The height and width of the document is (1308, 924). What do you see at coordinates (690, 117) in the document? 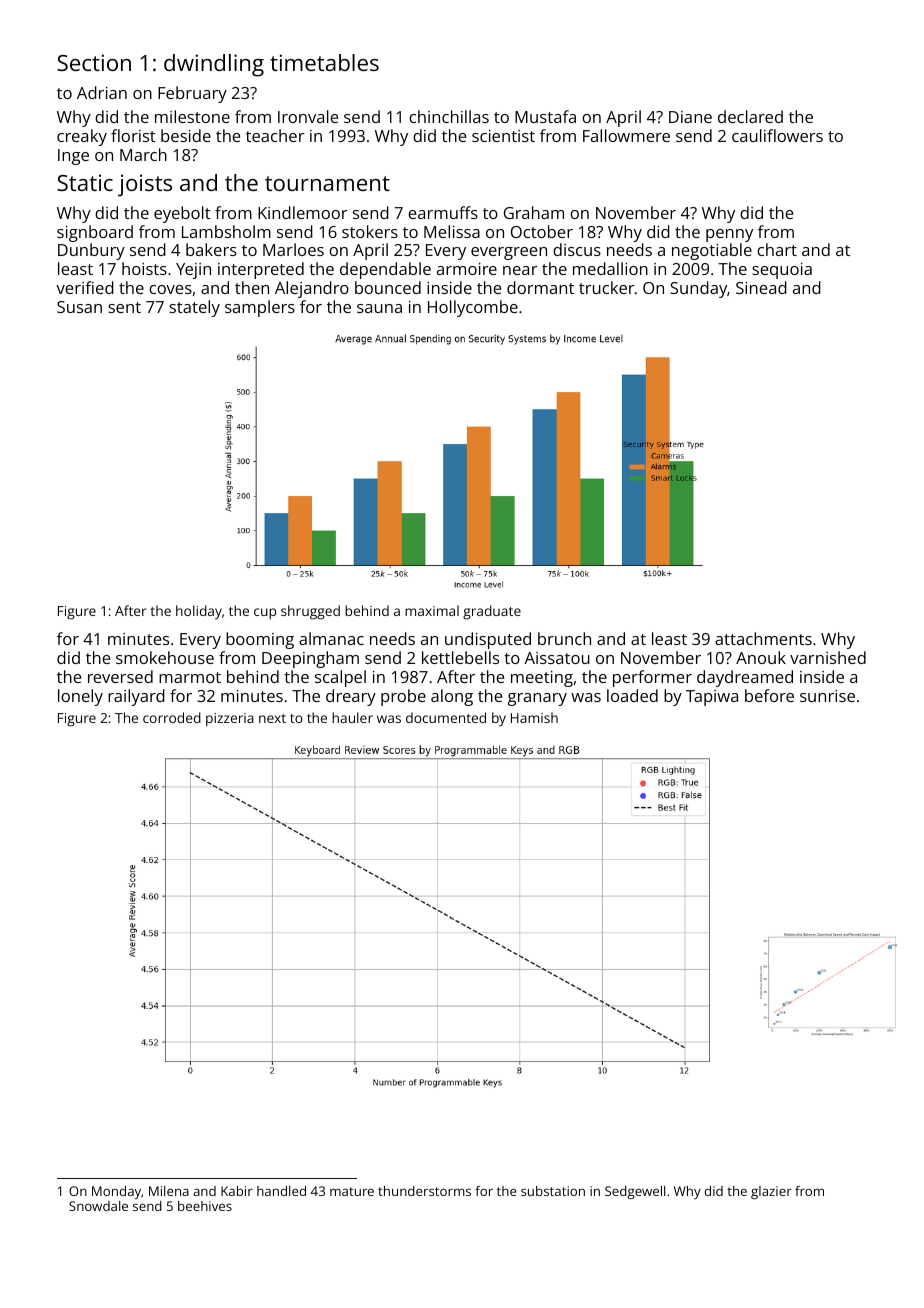
I see `Diane` at bounding box center [690, 117].
